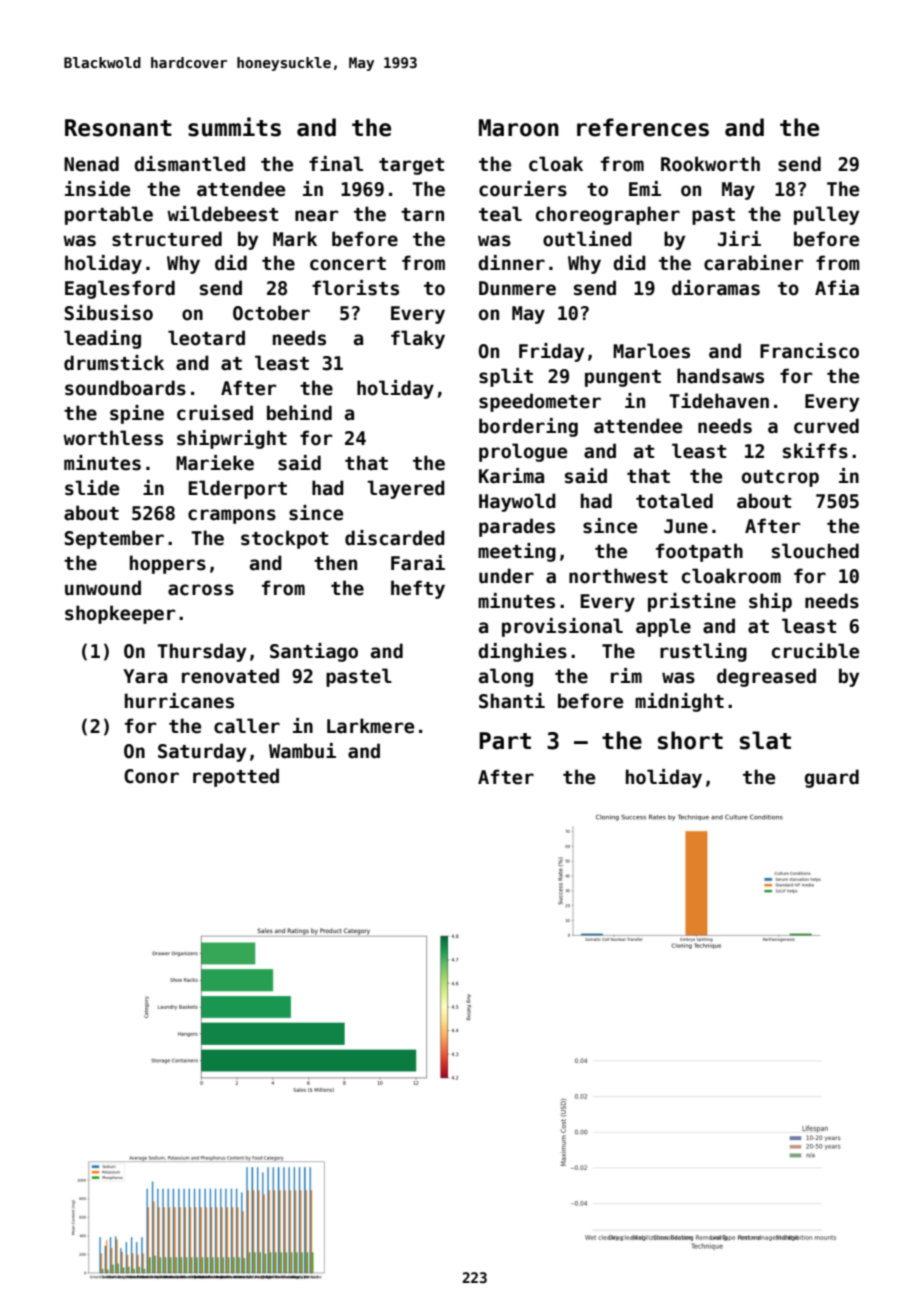 The height and width of the image is (1308, 924). Describe the element at coordinates (739, 239) in the image. I see `Jiri` at that location.
